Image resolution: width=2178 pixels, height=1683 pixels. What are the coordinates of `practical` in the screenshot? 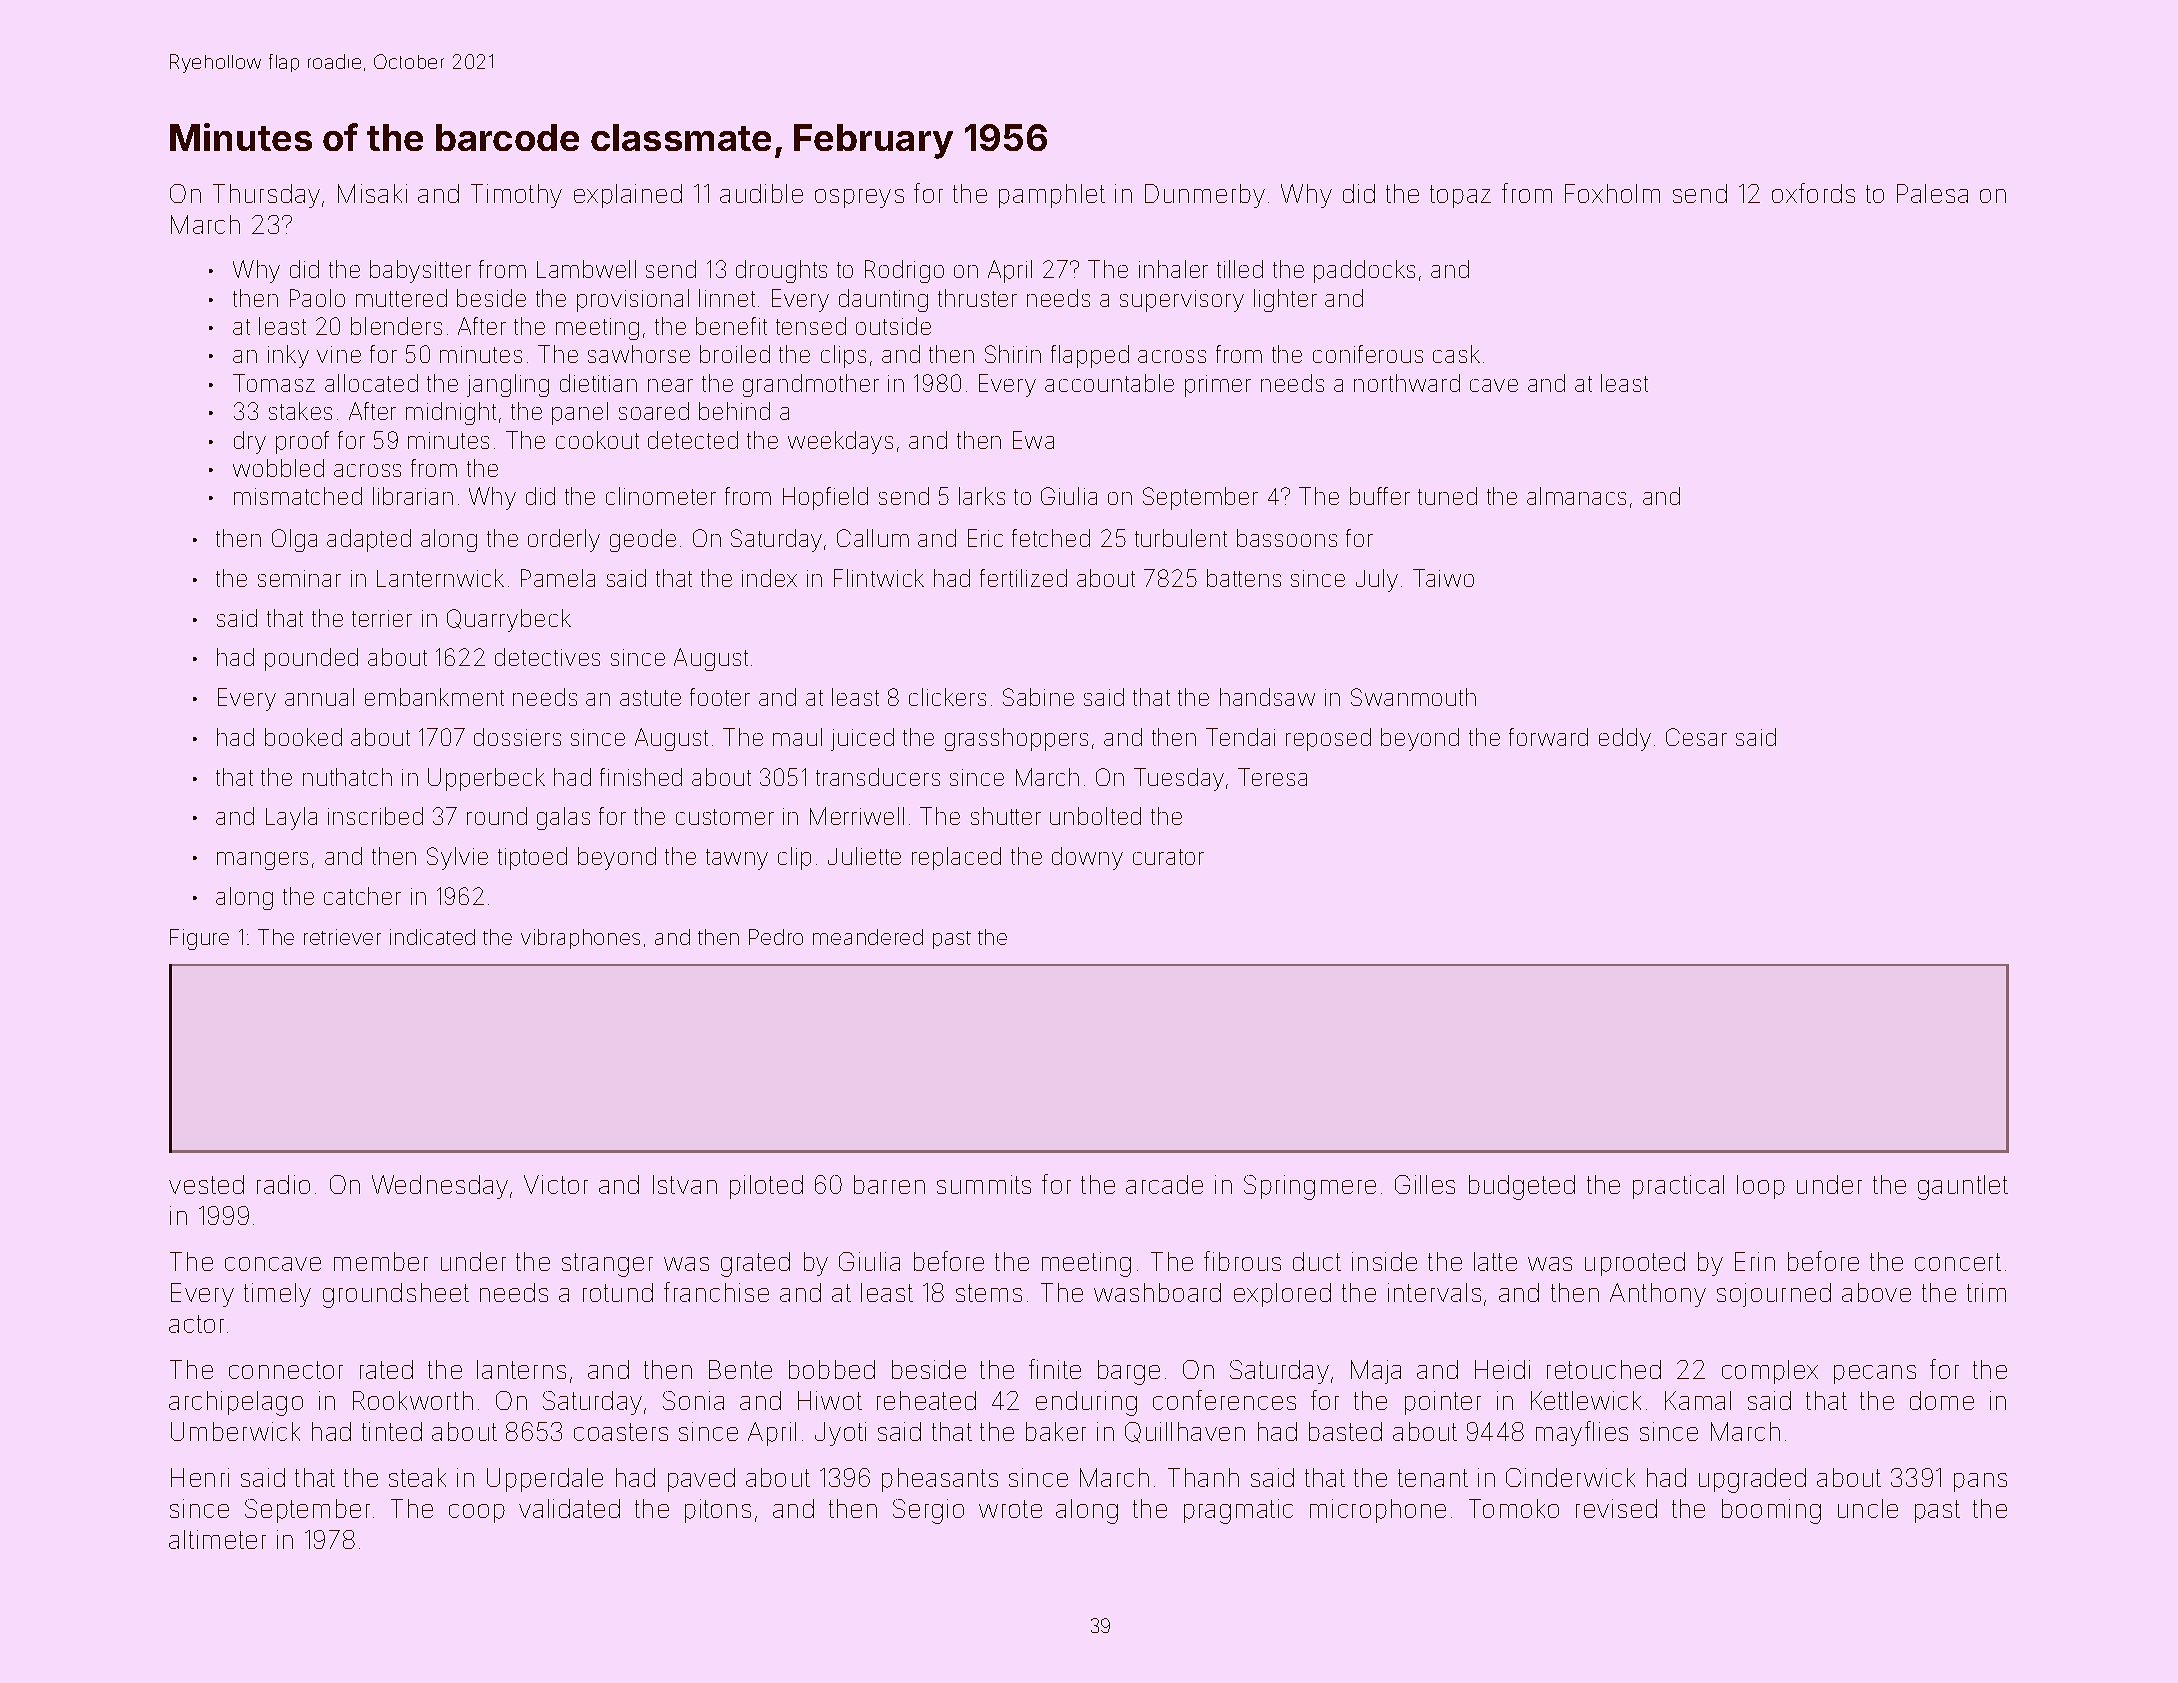 It's located at (1678, 1187).
